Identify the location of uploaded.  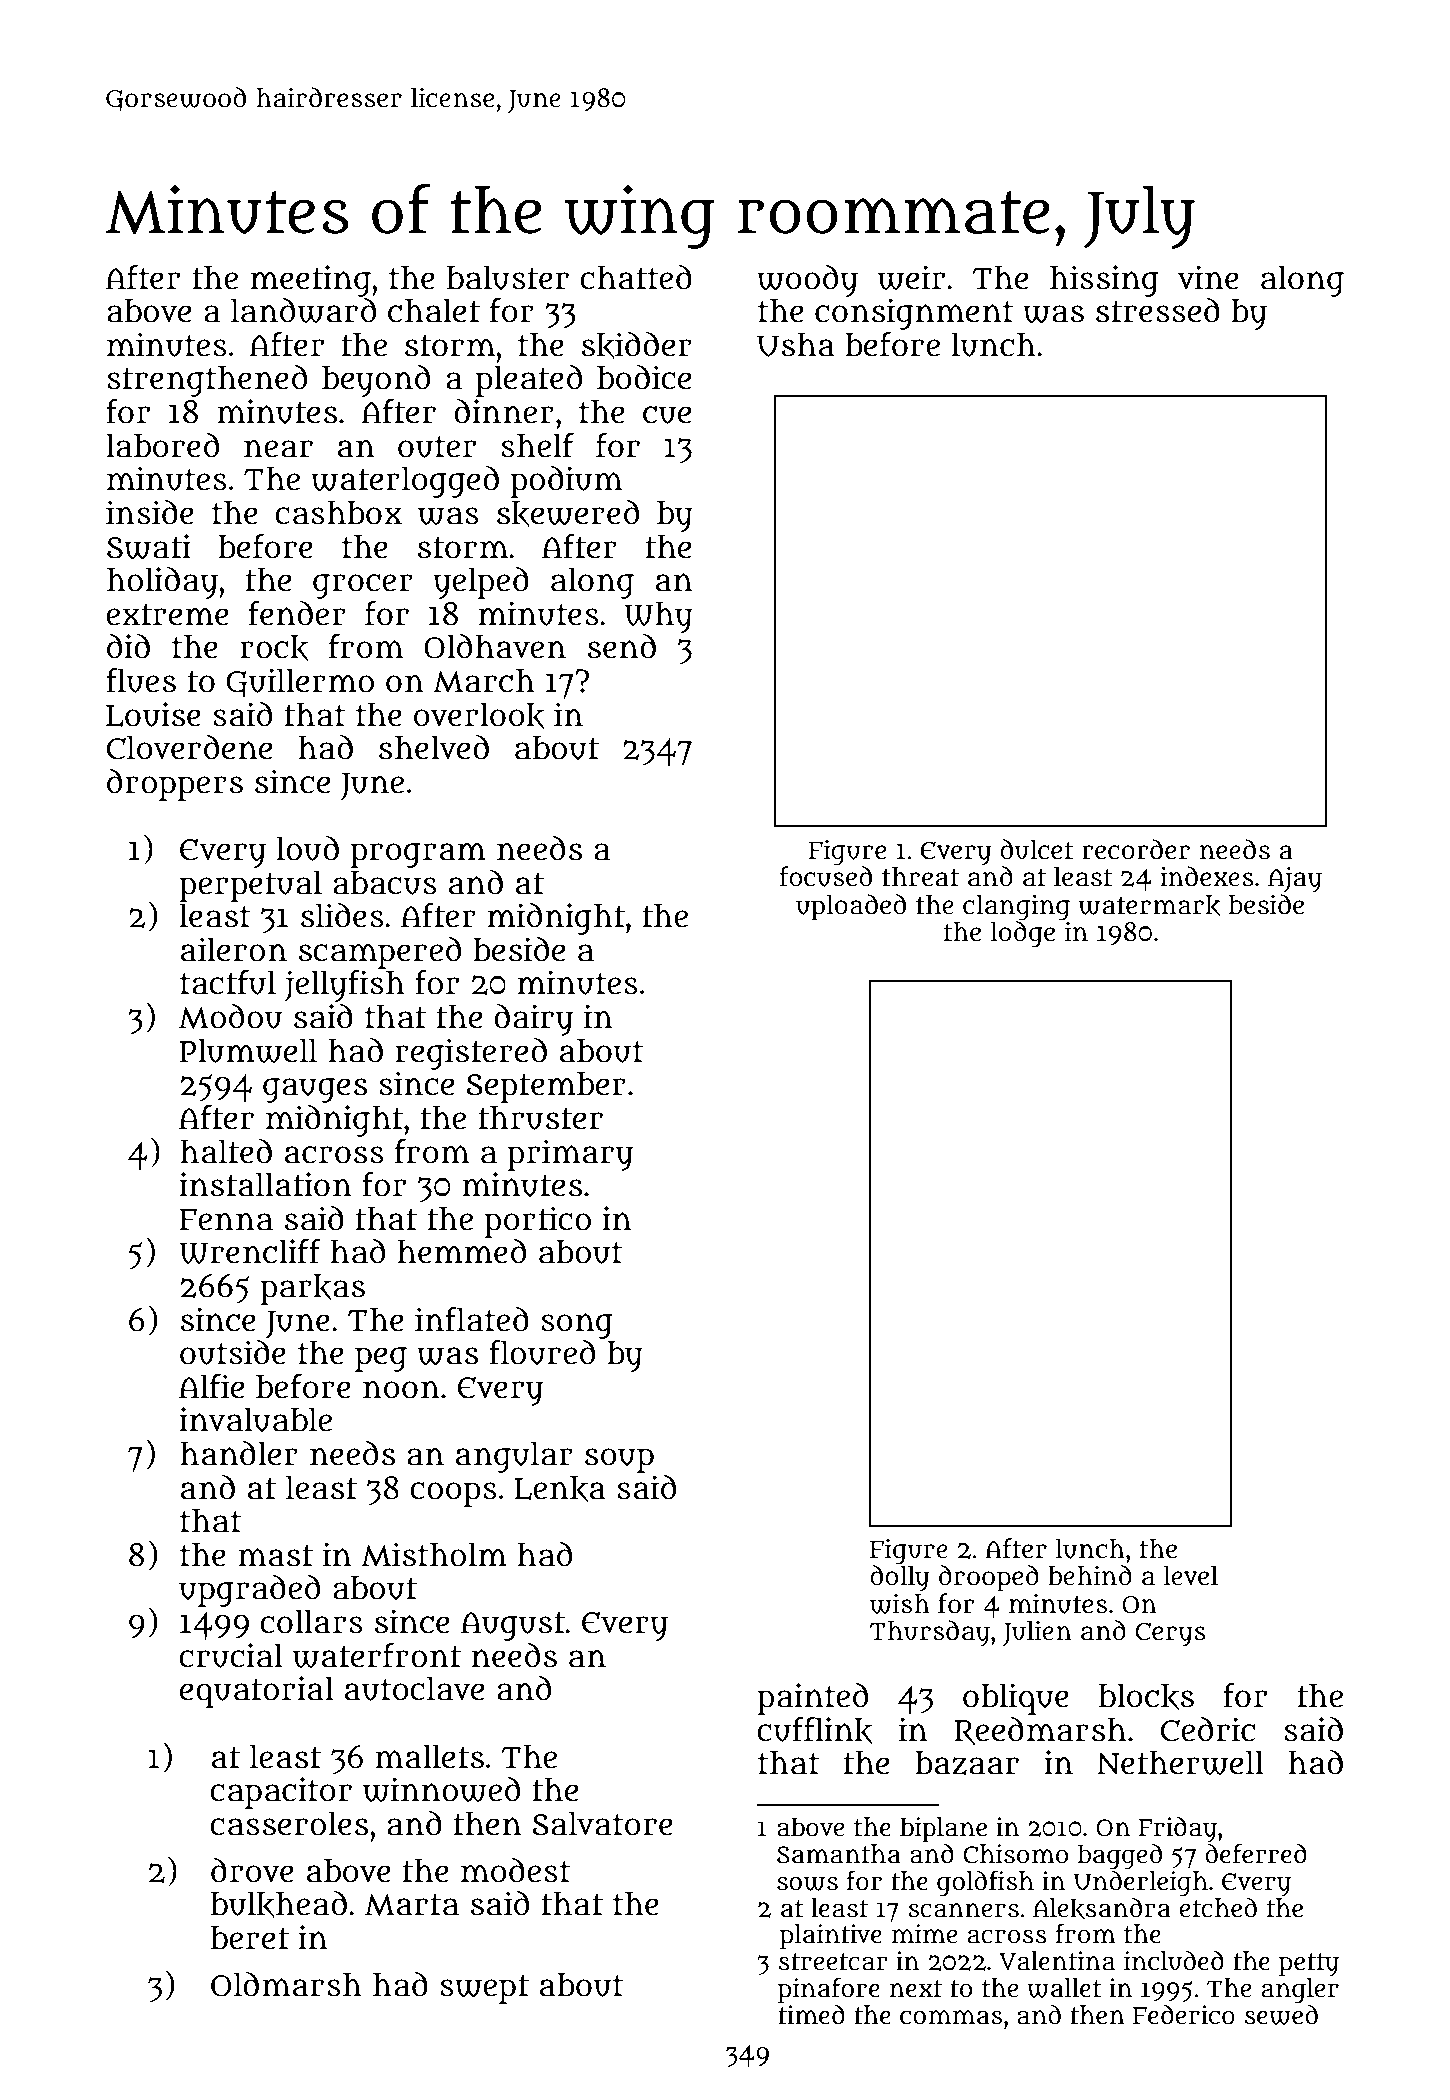
(851, 907).
